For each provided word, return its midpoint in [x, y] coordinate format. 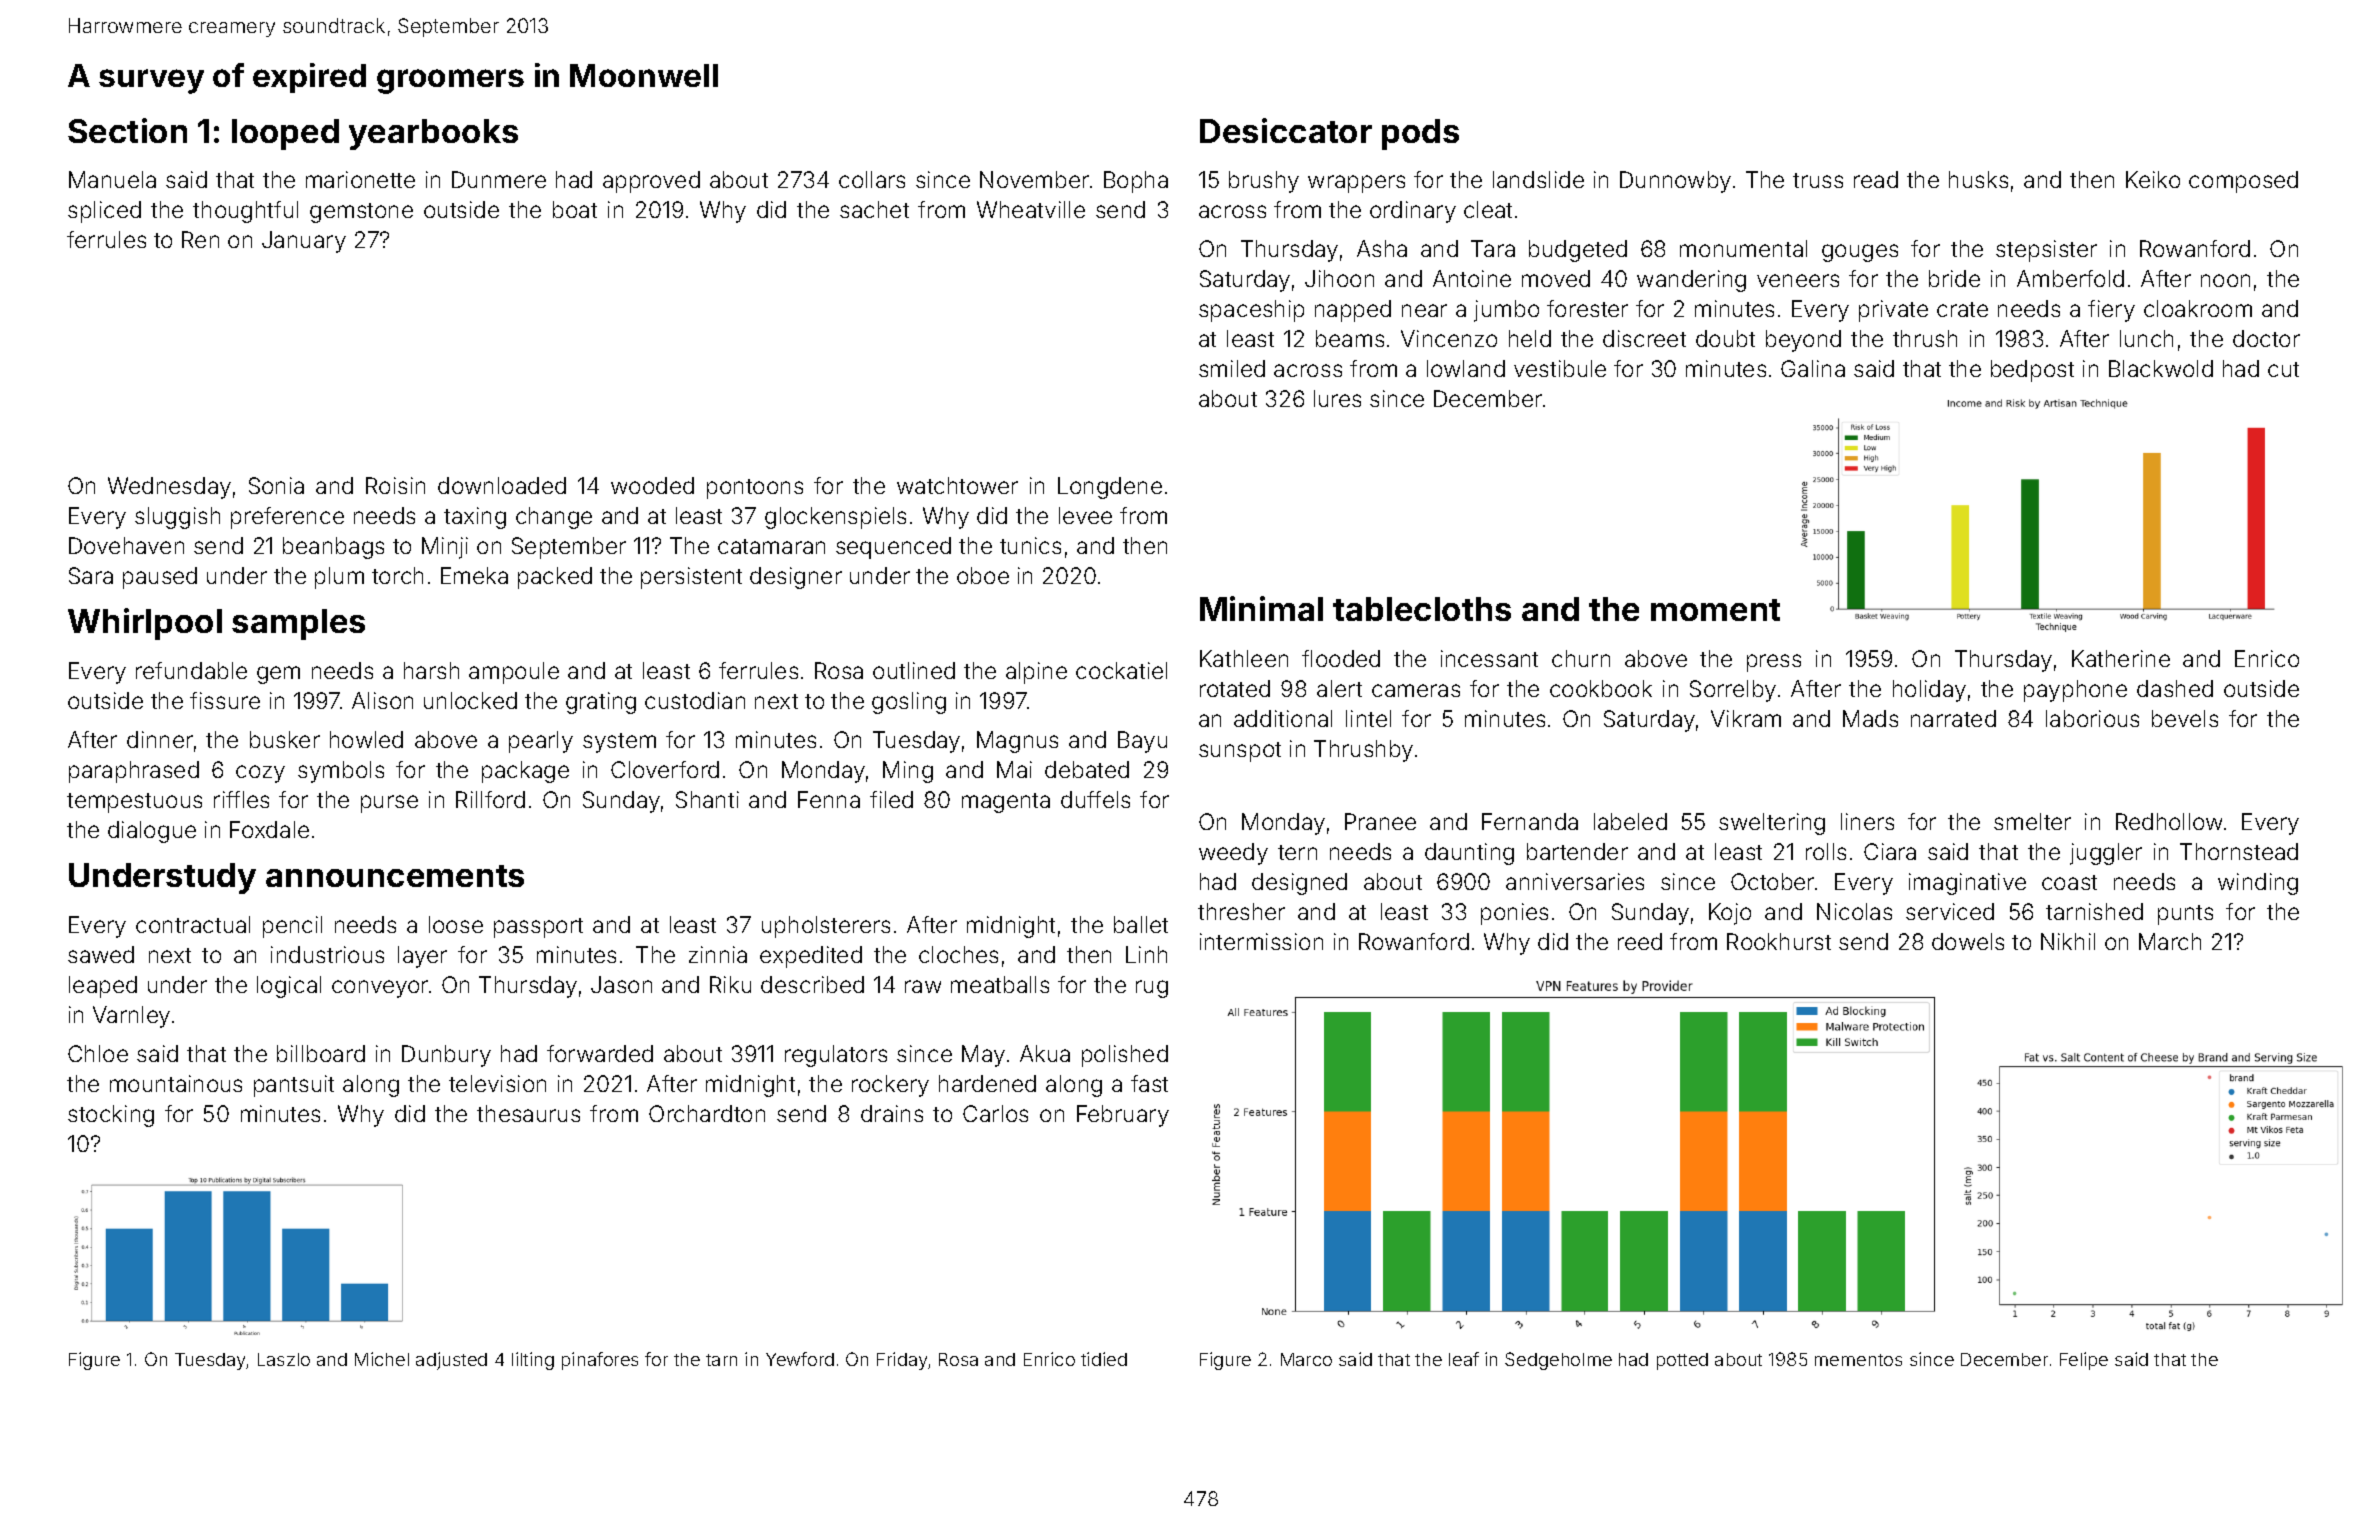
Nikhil [2068, 941]
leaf [1464, 1359]
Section [127, 130]
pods [1420, 134]
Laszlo [284, 1359]
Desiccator [1286, 130]
